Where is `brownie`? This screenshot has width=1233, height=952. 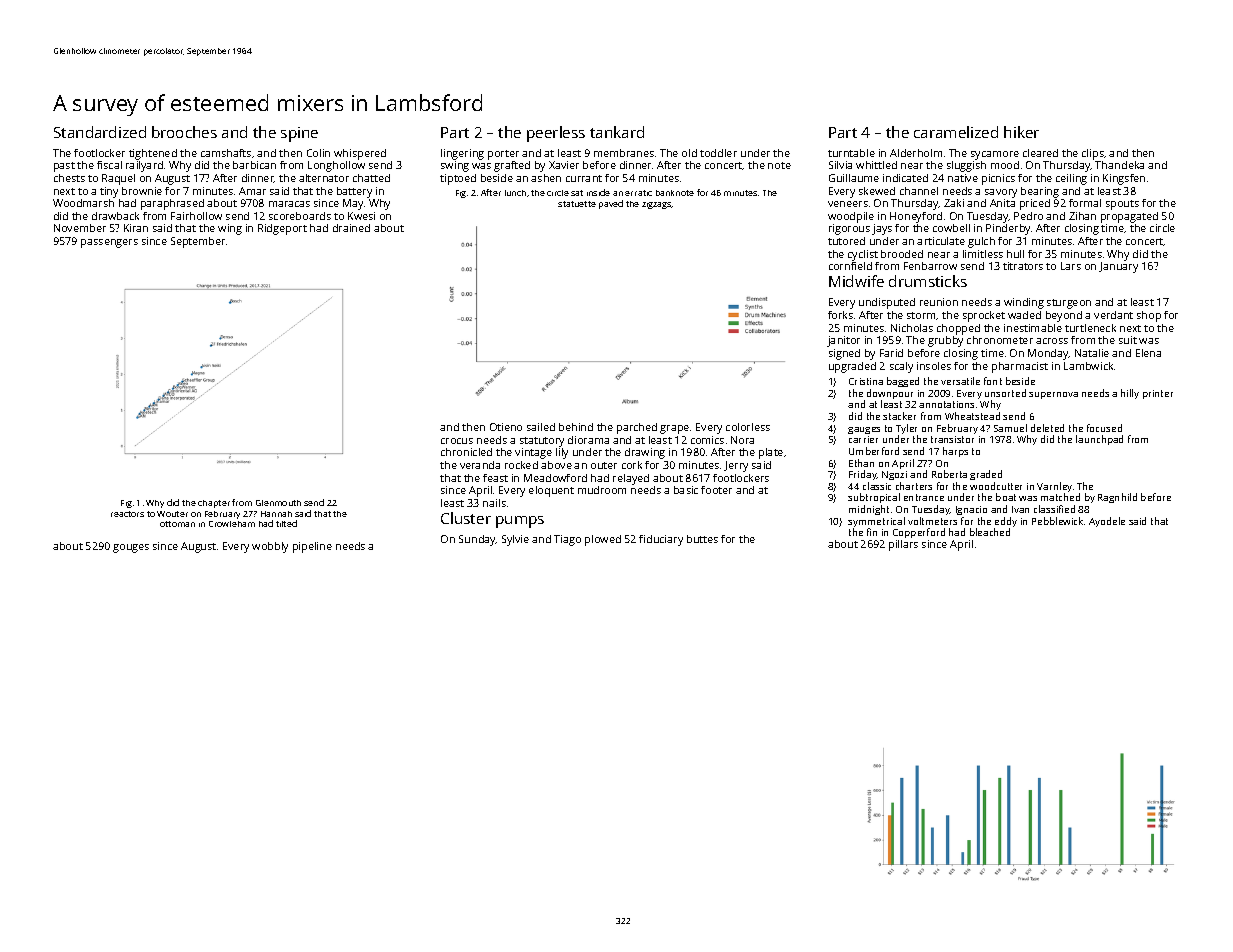 brownie is located at coordinates (142, 191).
